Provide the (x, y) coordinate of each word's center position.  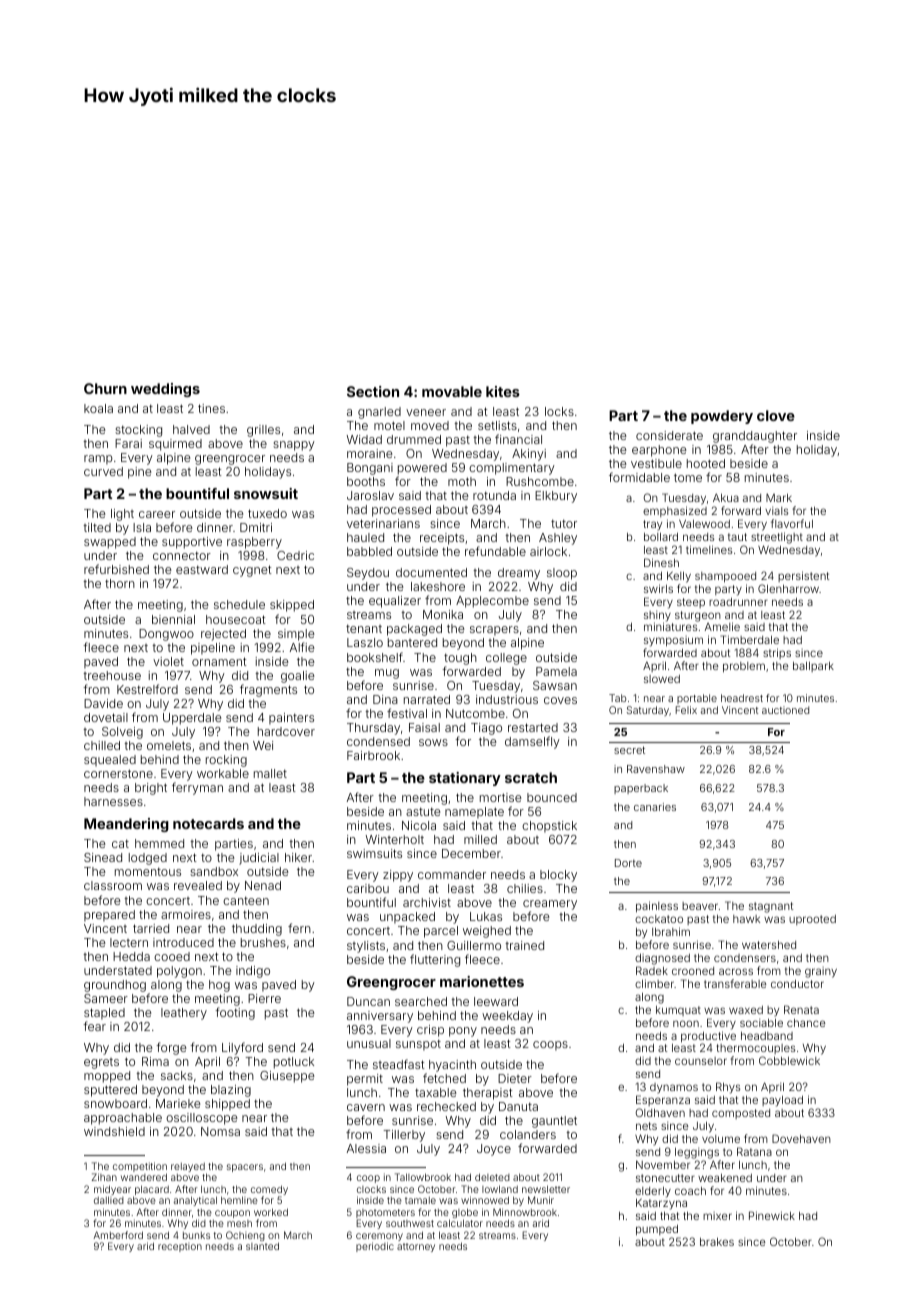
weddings (165, 390)
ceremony (379, 1237)
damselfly (532, 742)
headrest (742, 698)
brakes (717, 1242)
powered (422, 469)
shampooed (725, 577)
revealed (198, 885)
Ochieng (245, 1236)
